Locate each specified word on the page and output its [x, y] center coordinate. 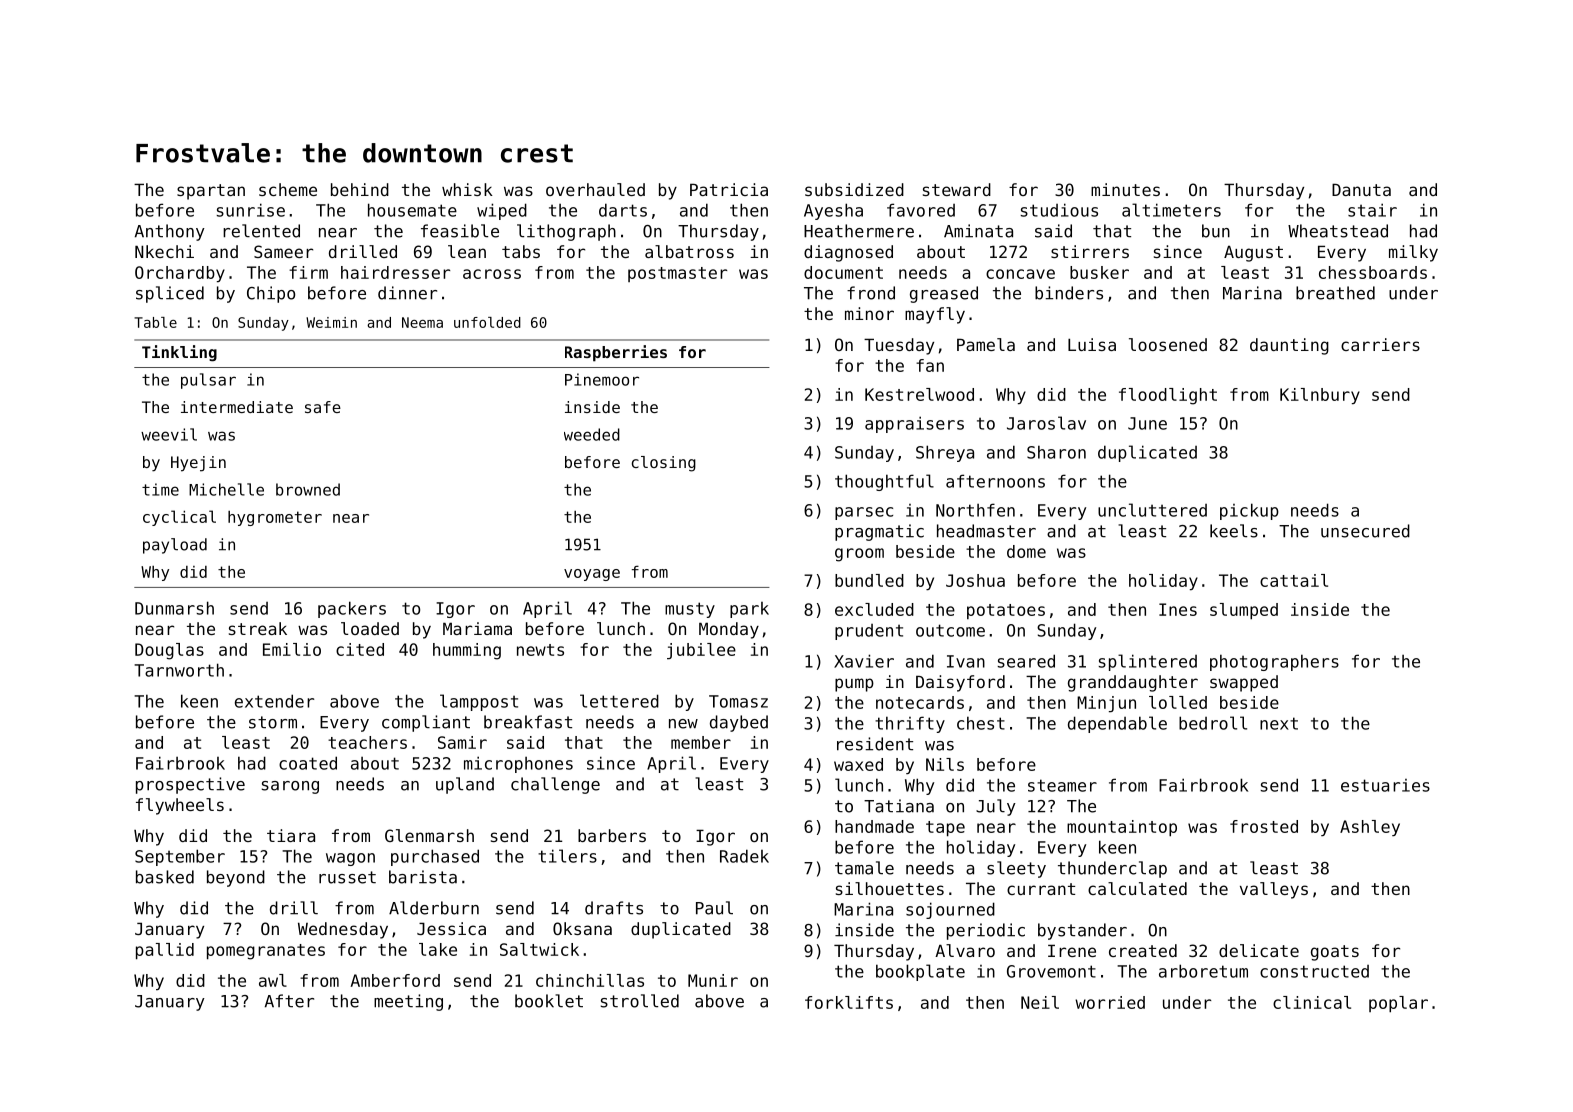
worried [1110, 1002]
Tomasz [738, 701]
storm [273, 722]
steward [957, 189]
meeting [408, 1002]
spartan [211, 192]
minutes [1125, 189]
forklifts [849, 1002]
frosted [1264, 826]
